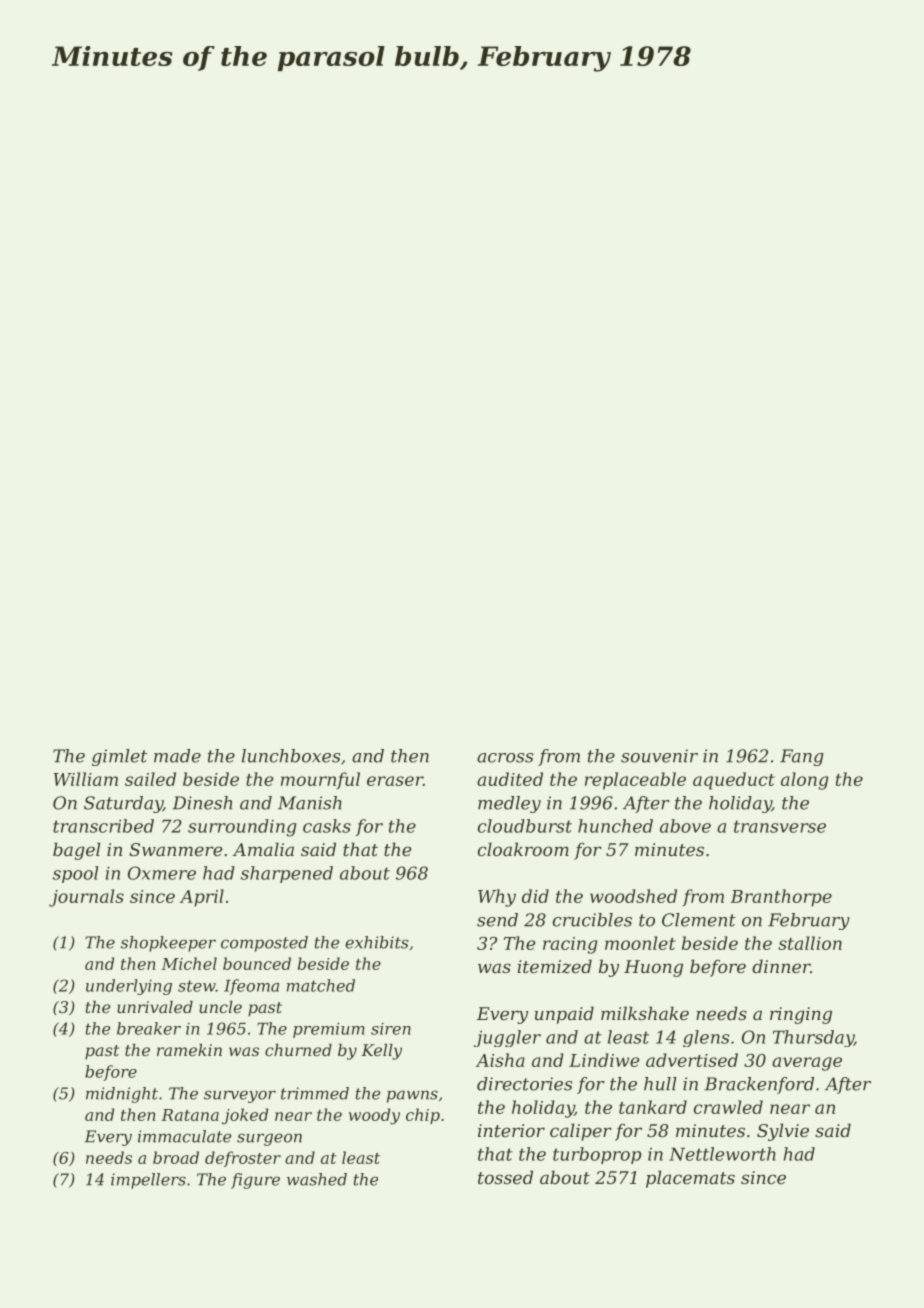 This screenshot has height=1308, width=924. Describe the element at coordinates (103, 826) in the screenshot. I see `transcribed` at that location.
